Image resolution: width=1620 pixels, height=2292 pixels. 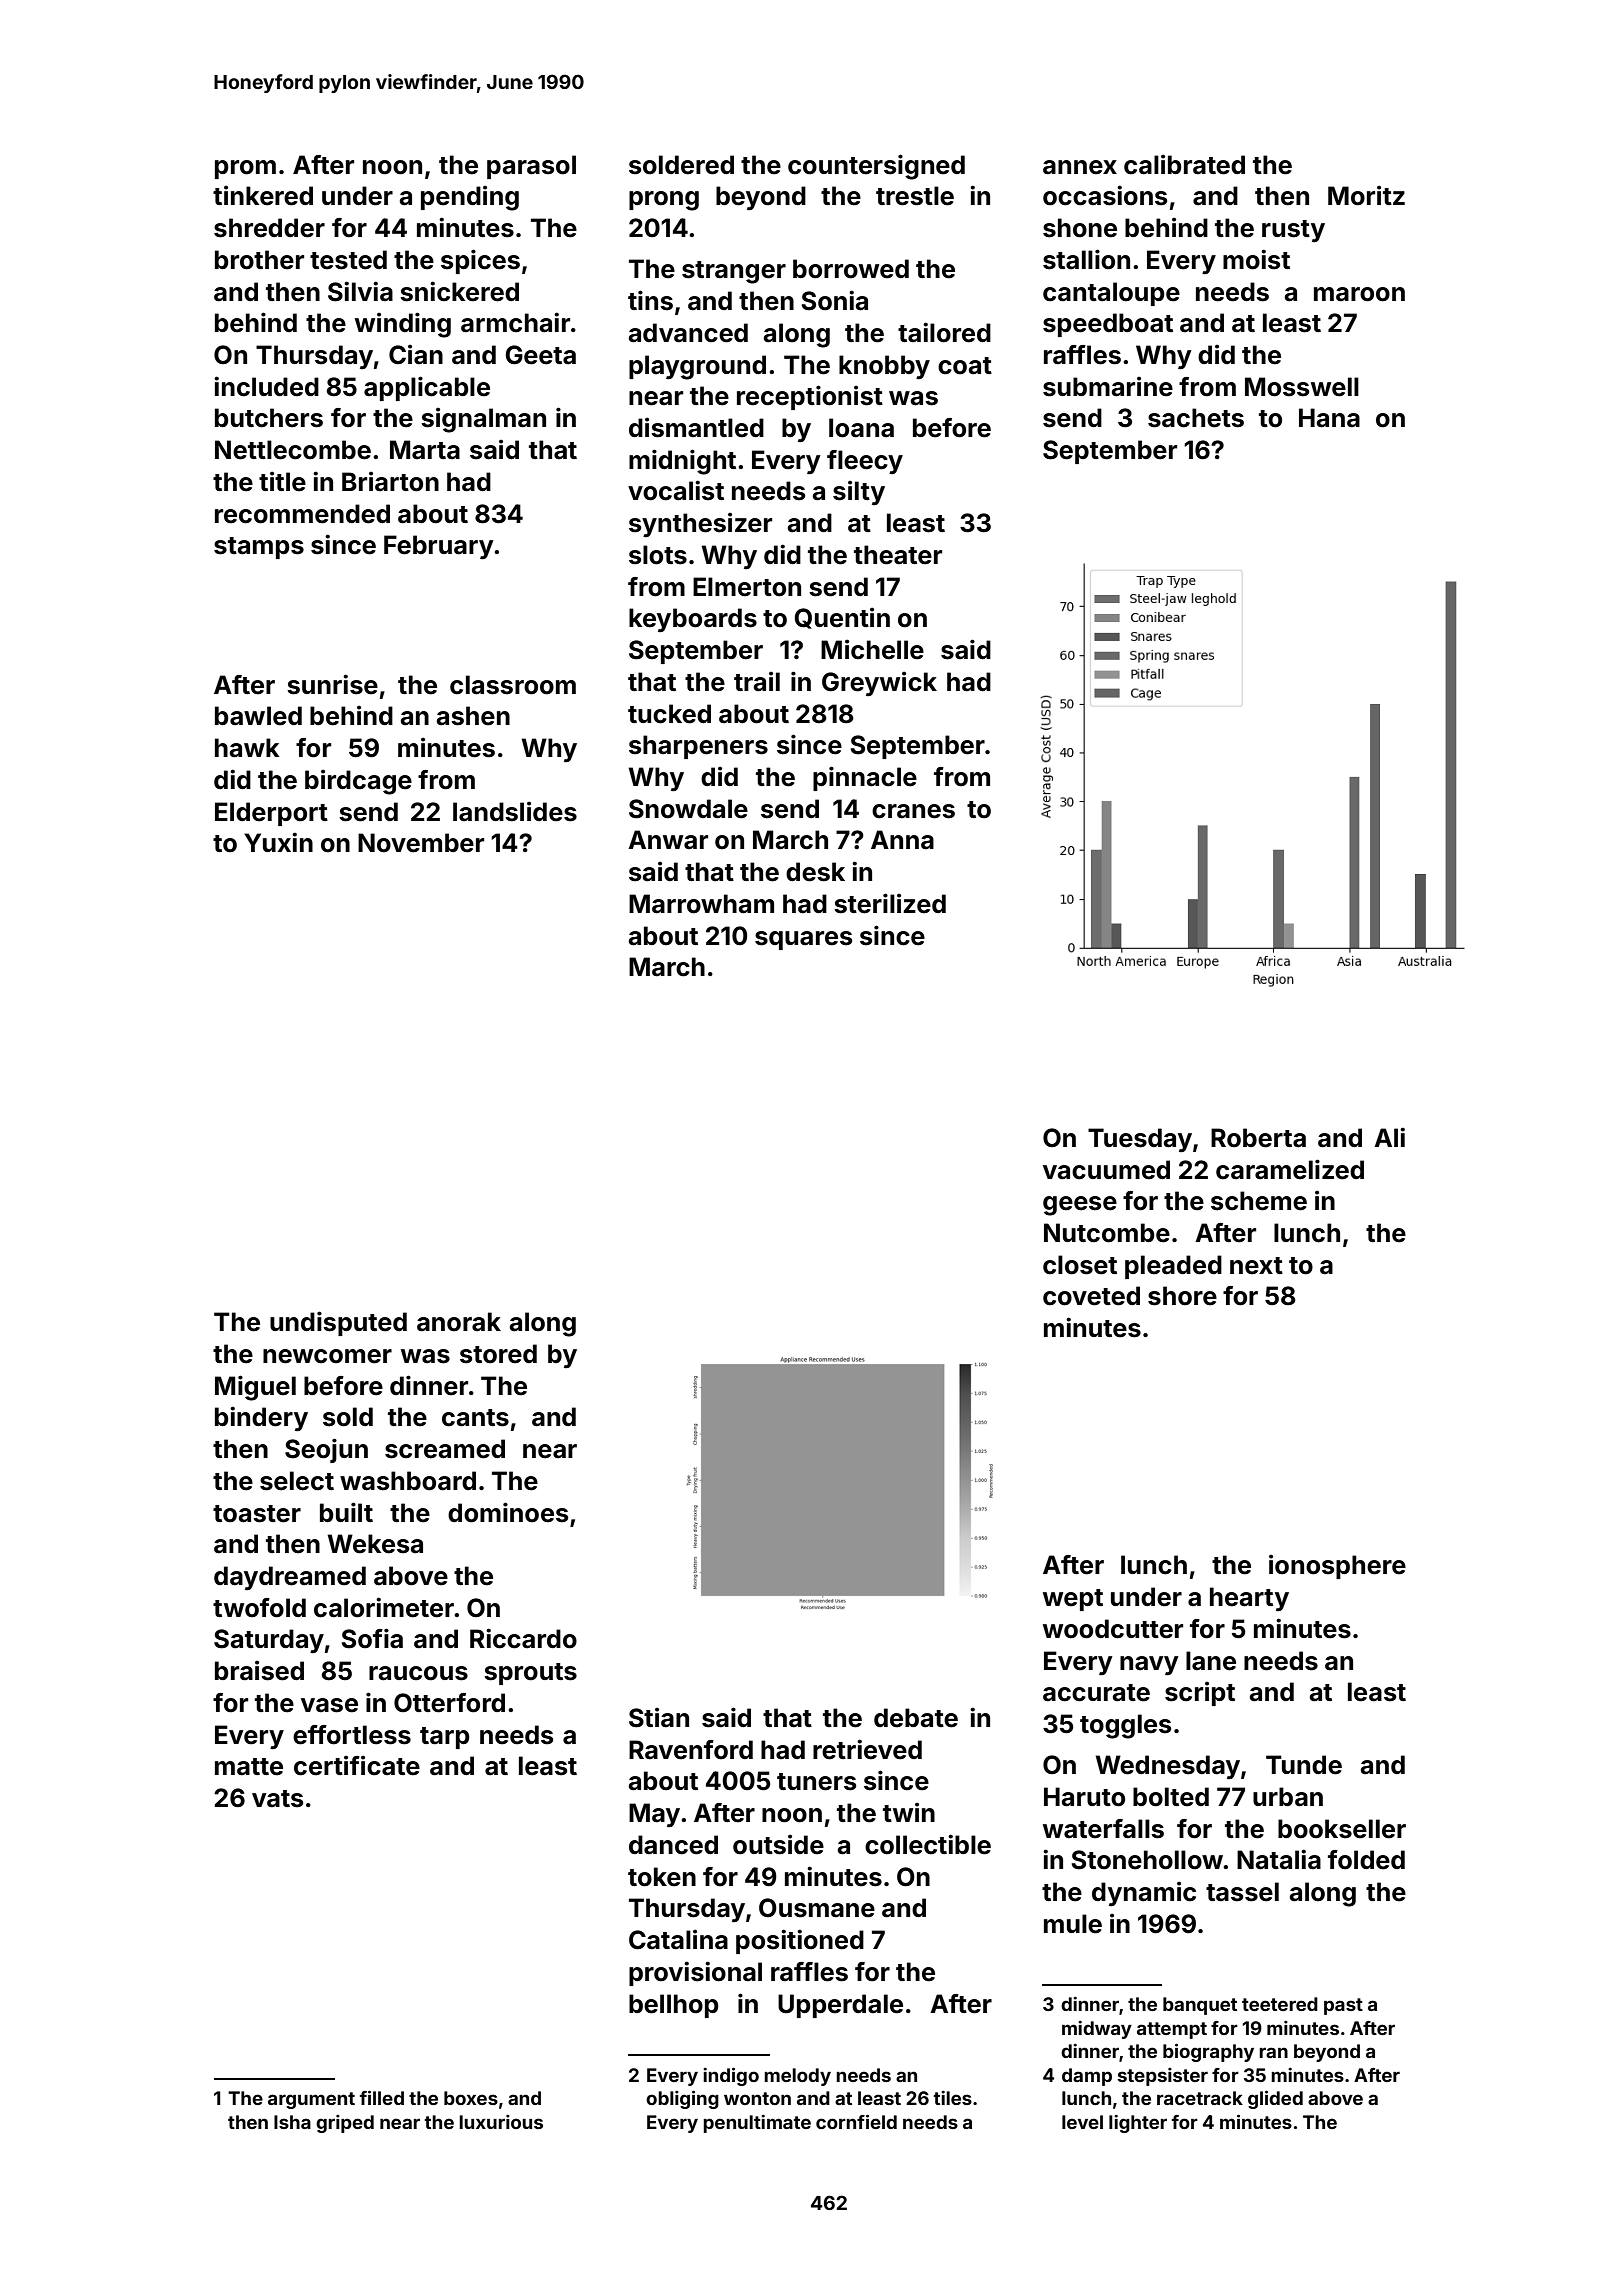 What do you see at coordinates (913, 811) in the screenshot?
I see `cranes` at bounding box center [913, 811].
